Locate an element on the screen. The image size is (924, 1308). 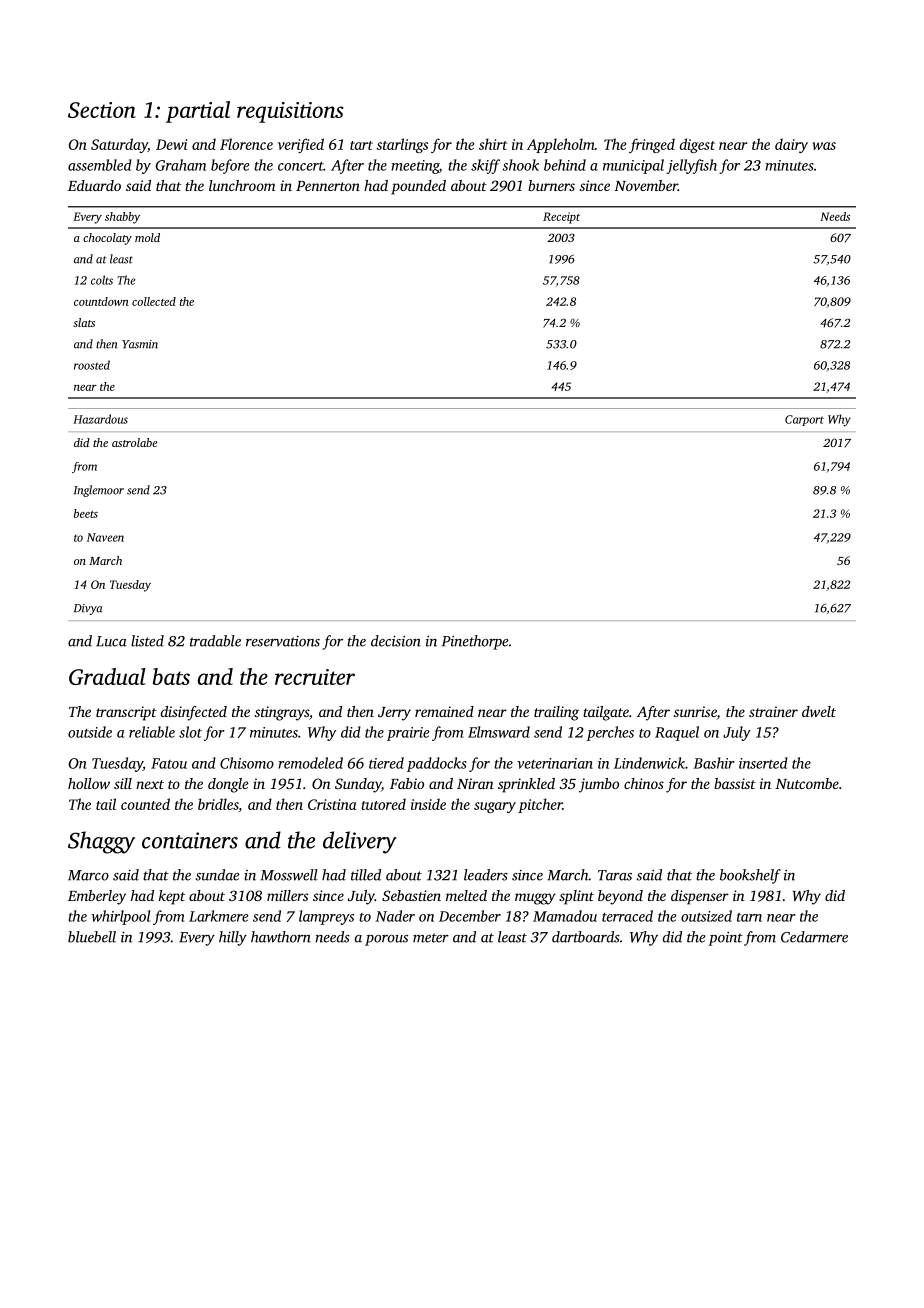
dairy is located at coordinates (791, 145).
